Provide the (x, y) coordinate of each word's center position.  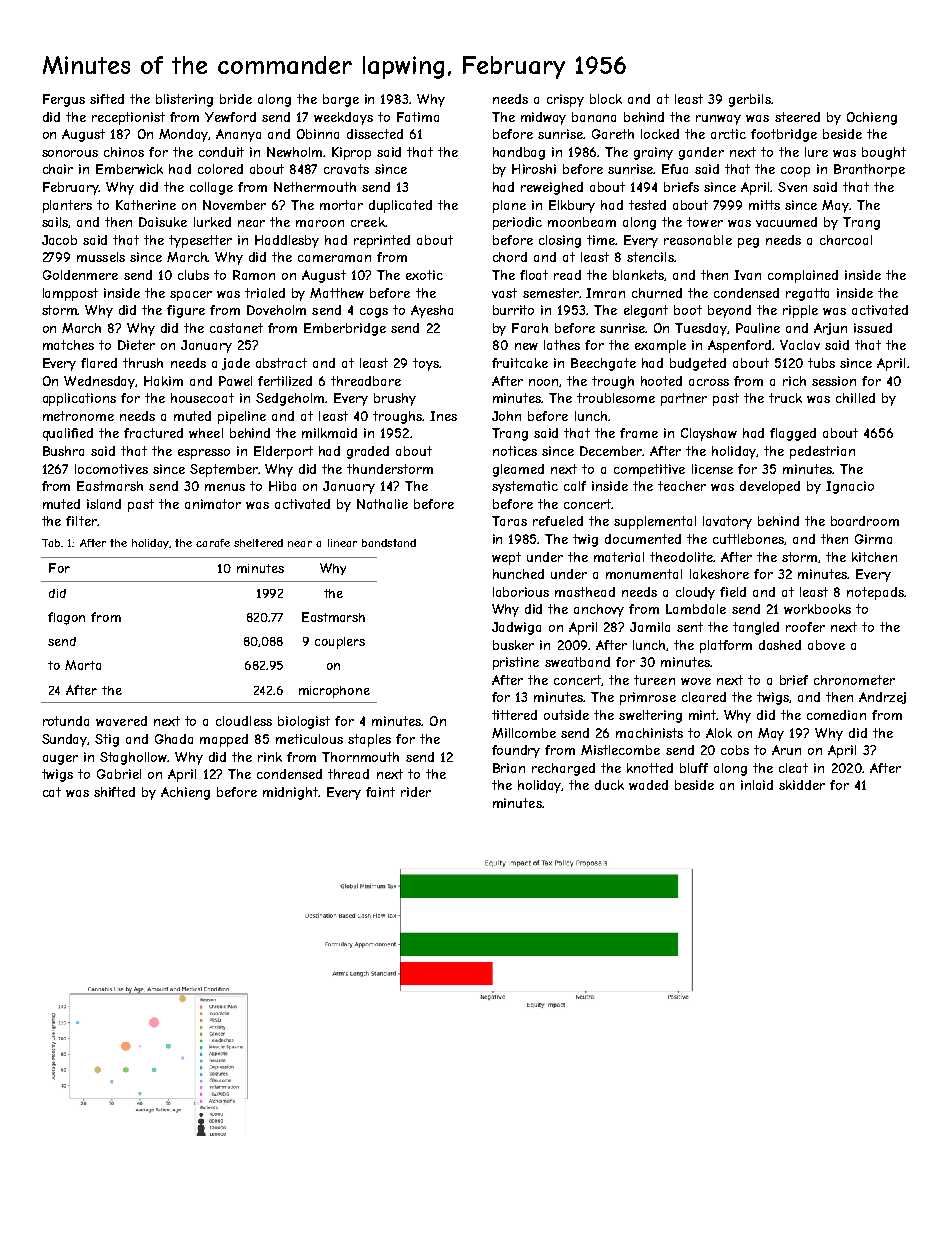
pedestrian (822, 452)
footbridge (784, 135)
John (506, 416)
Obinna (318, 134)
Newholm (295, 152)
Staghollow (134, 758)
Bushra (63, 451)
